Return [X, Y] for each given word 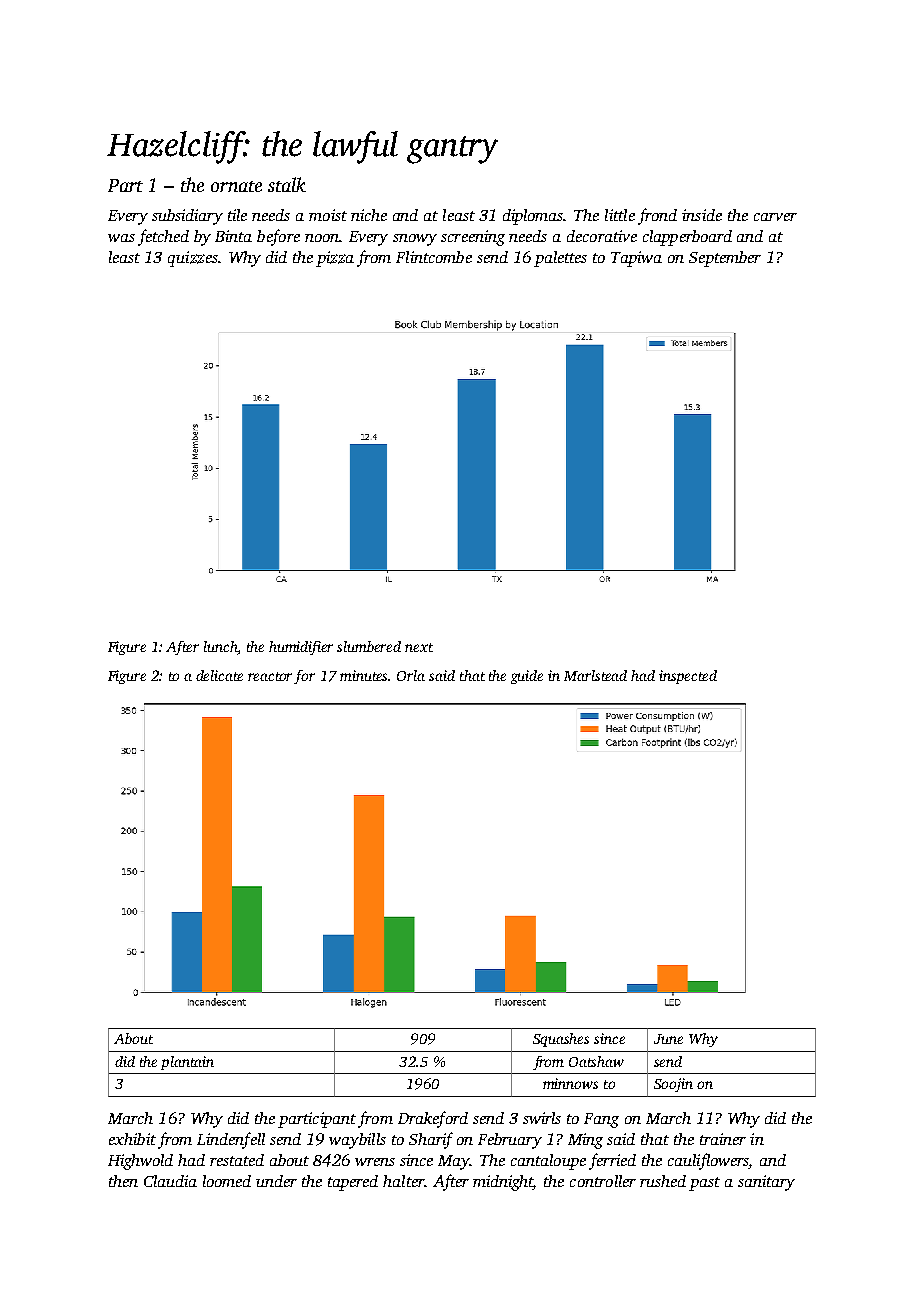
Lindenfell [231, 1140]
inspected [688, 677]
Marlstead [595, 675]
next [419, 647]
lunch [221, 648]
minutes [364, 675]
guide [527, 677]
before [278, 237]
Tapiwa [636, 259]
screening [473, 238]
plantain [187, 1063]
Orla [411, 675]
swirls [542, 1118]
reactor [270, 676]
